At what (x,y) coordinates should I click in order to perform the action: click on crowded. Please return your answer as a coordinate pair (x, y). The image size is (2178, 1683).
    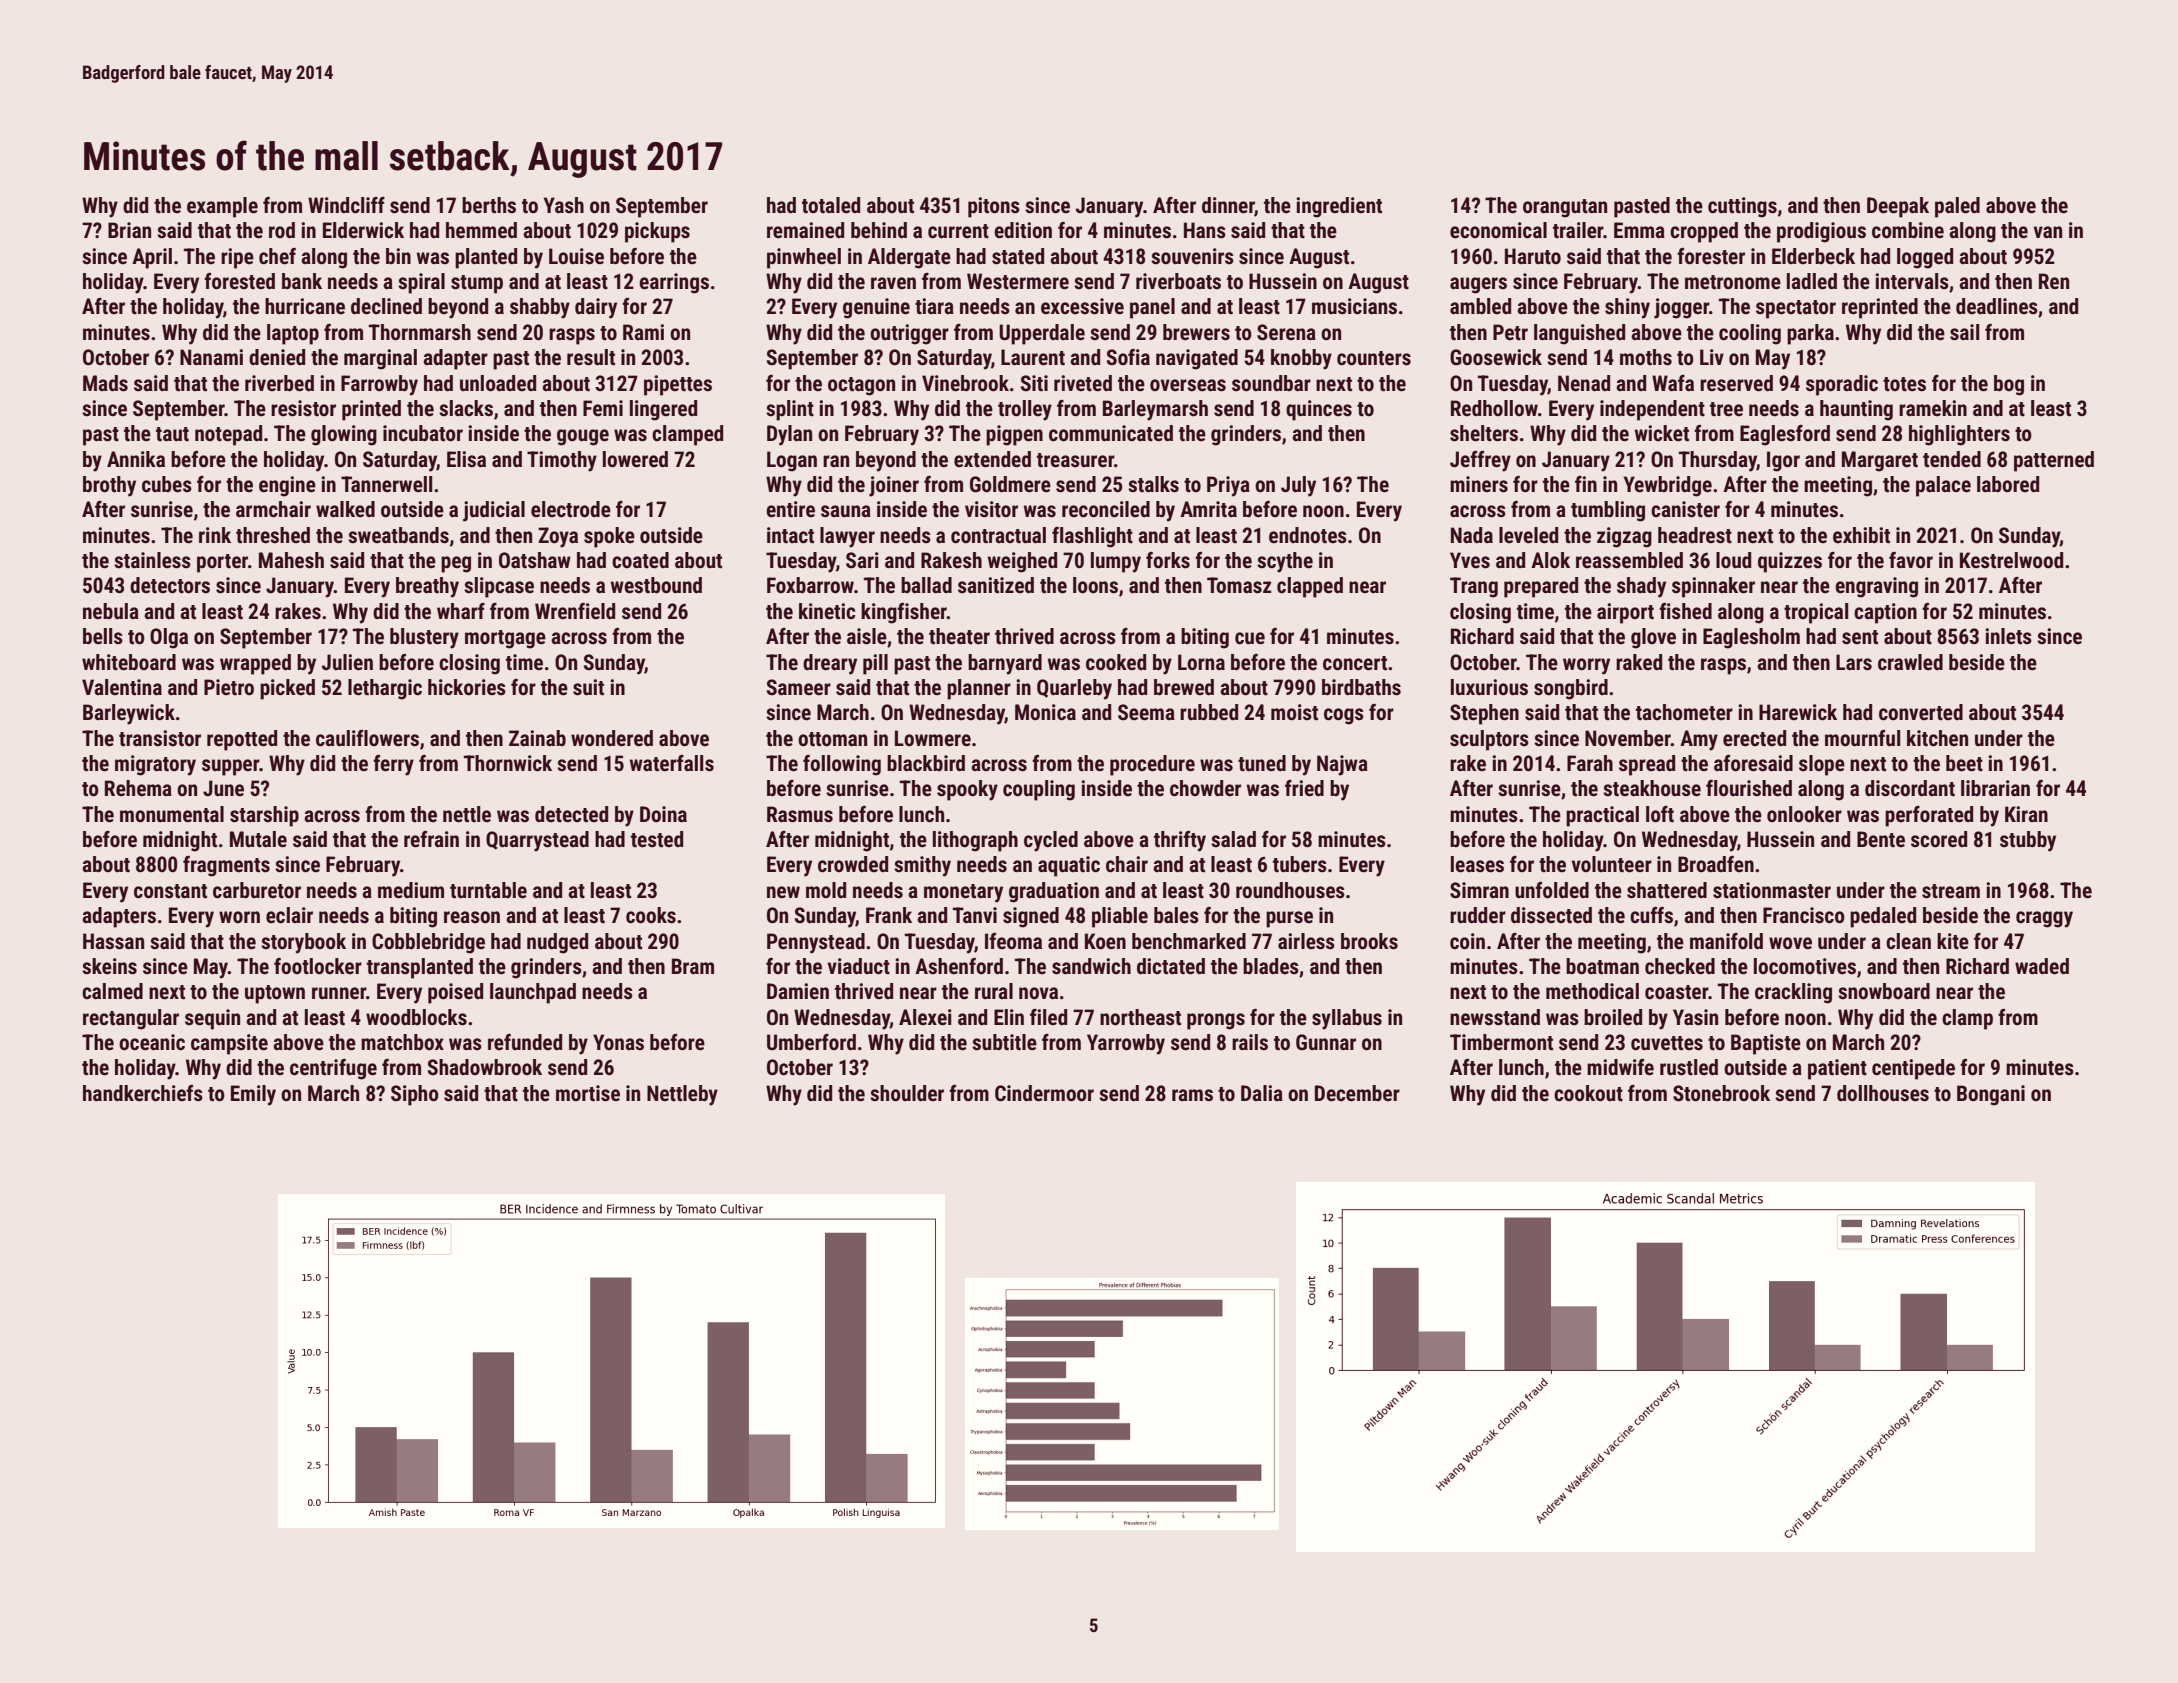
    Looking at the image, I should click on (853, 864).
